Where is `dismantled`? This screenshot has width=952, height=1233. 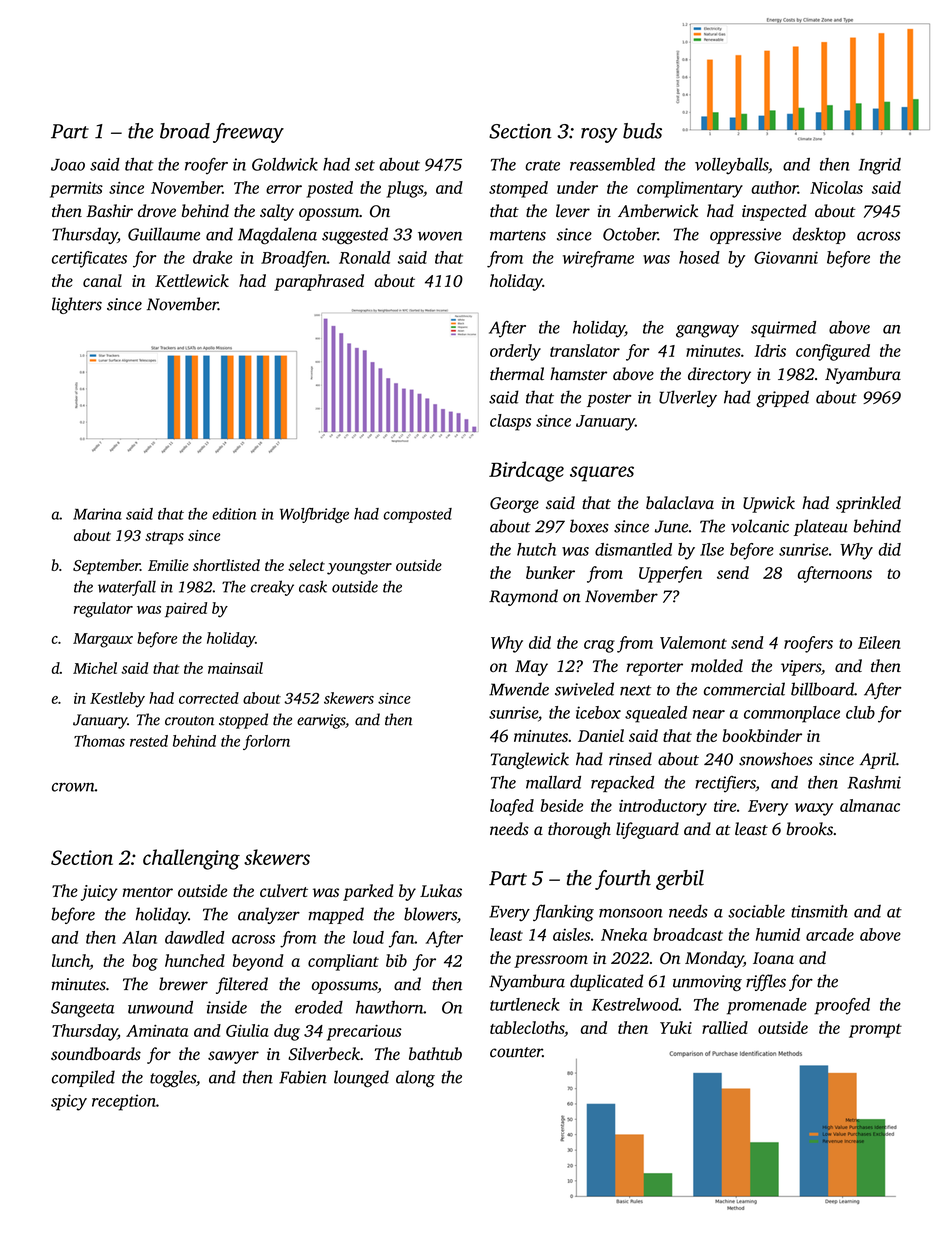 dismantled is located at coordinates (633, 549).
